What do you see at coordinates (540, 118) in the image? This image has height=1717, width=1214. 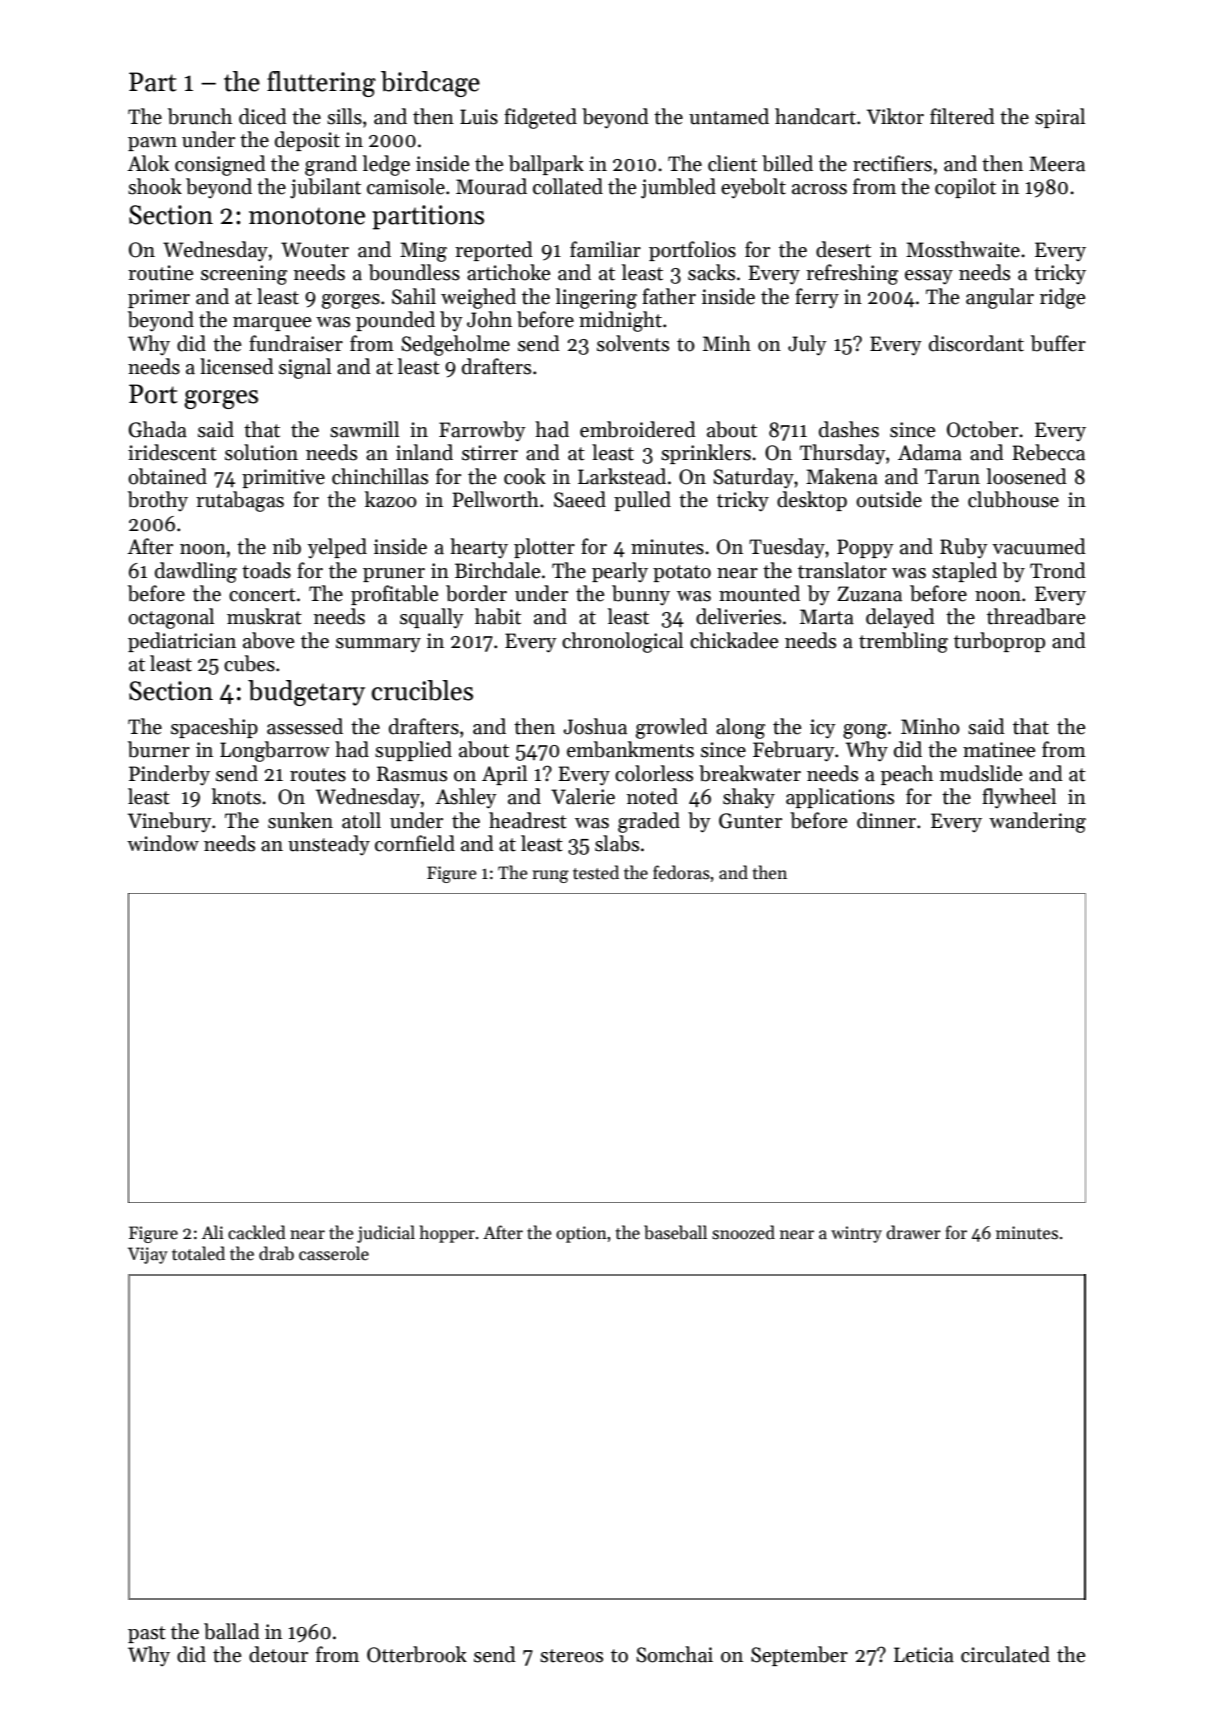 I see `fidgeted` at bounding box center [540, 118].
